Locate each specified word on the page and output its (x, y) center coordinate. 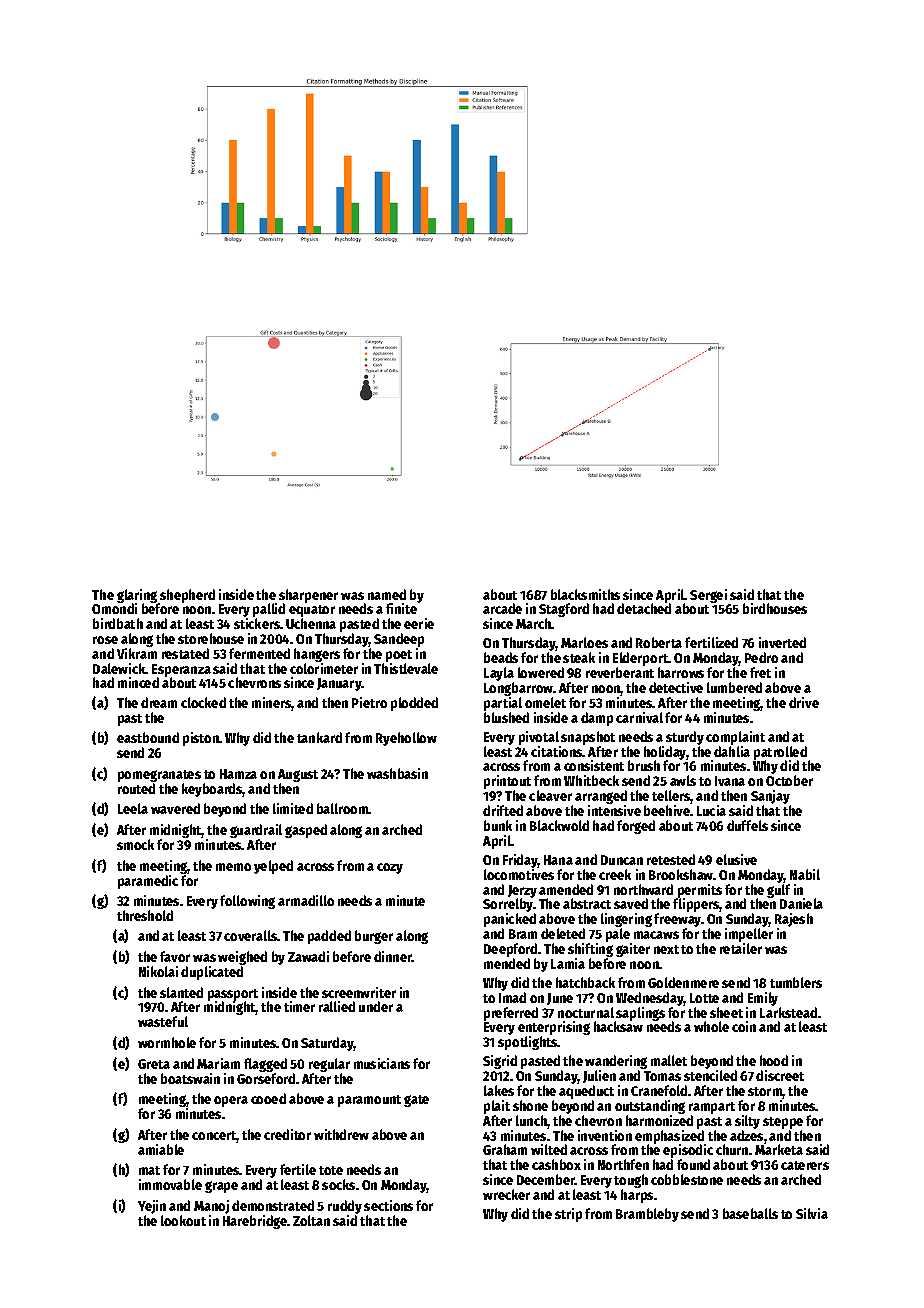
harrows (681, 672)
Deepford (510, 950)
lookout (183, 1220)
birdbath (118, 623)
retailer (741, 948)
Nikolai (158, 971)
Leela (133, 808)
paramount (369, 1101)
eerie (419, 623)
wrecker (506, 1194)
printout (507, 782)
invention (605, 1135)
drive (804, 702)
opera (231, 1101)
